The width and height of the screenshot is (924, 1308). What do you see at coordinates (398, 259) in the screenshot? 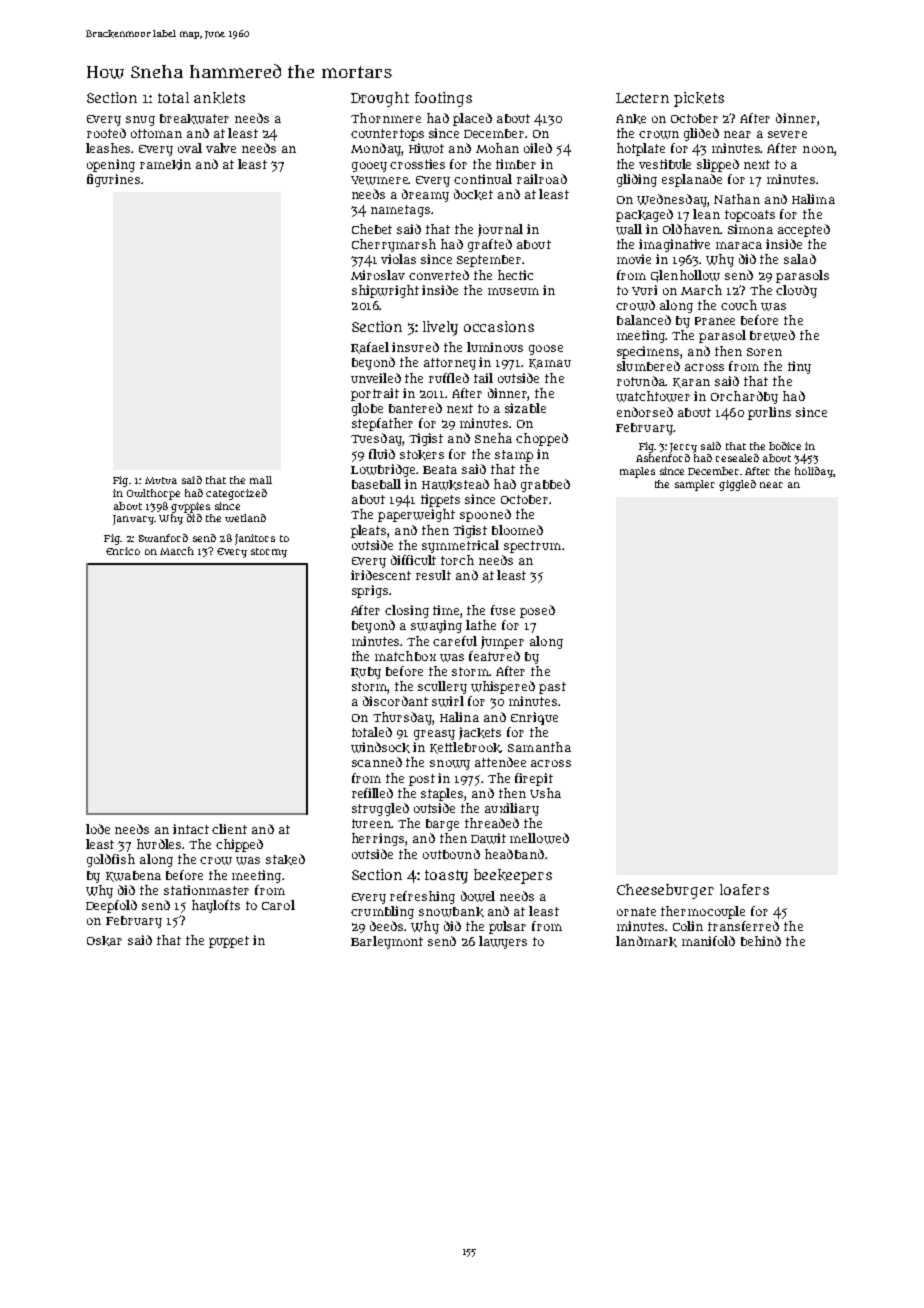
I see `violas` at bounding box center [398, 259].
